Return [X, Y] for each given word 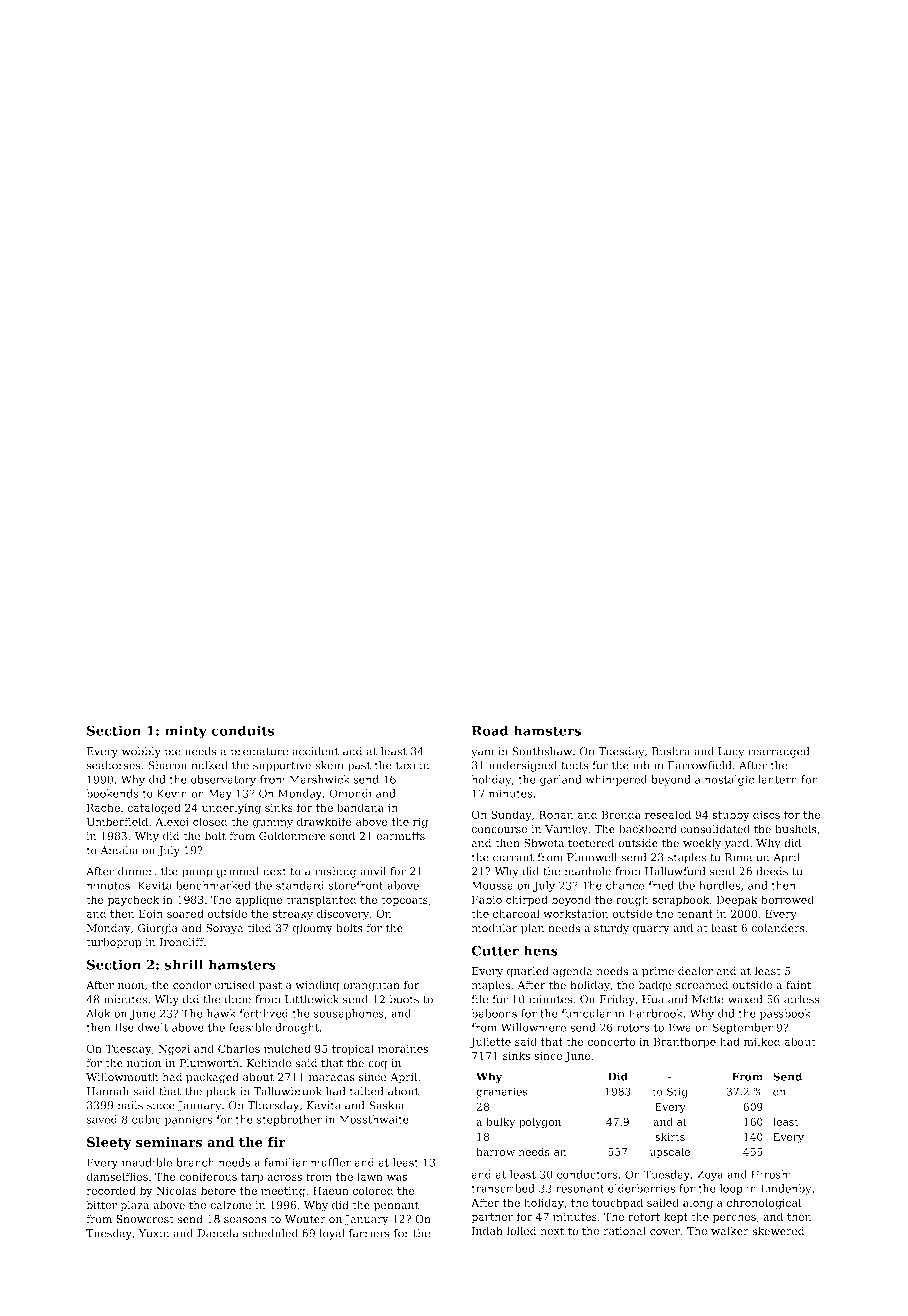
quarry [651, 930]
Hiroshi [771, 1174]
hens [541, 950]
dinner [136, 871]
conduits [242, 730]
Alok [98, 1013]
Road [490, 730]
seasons [245, 1220]
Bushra [671, 751]
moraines [403, 1049]
